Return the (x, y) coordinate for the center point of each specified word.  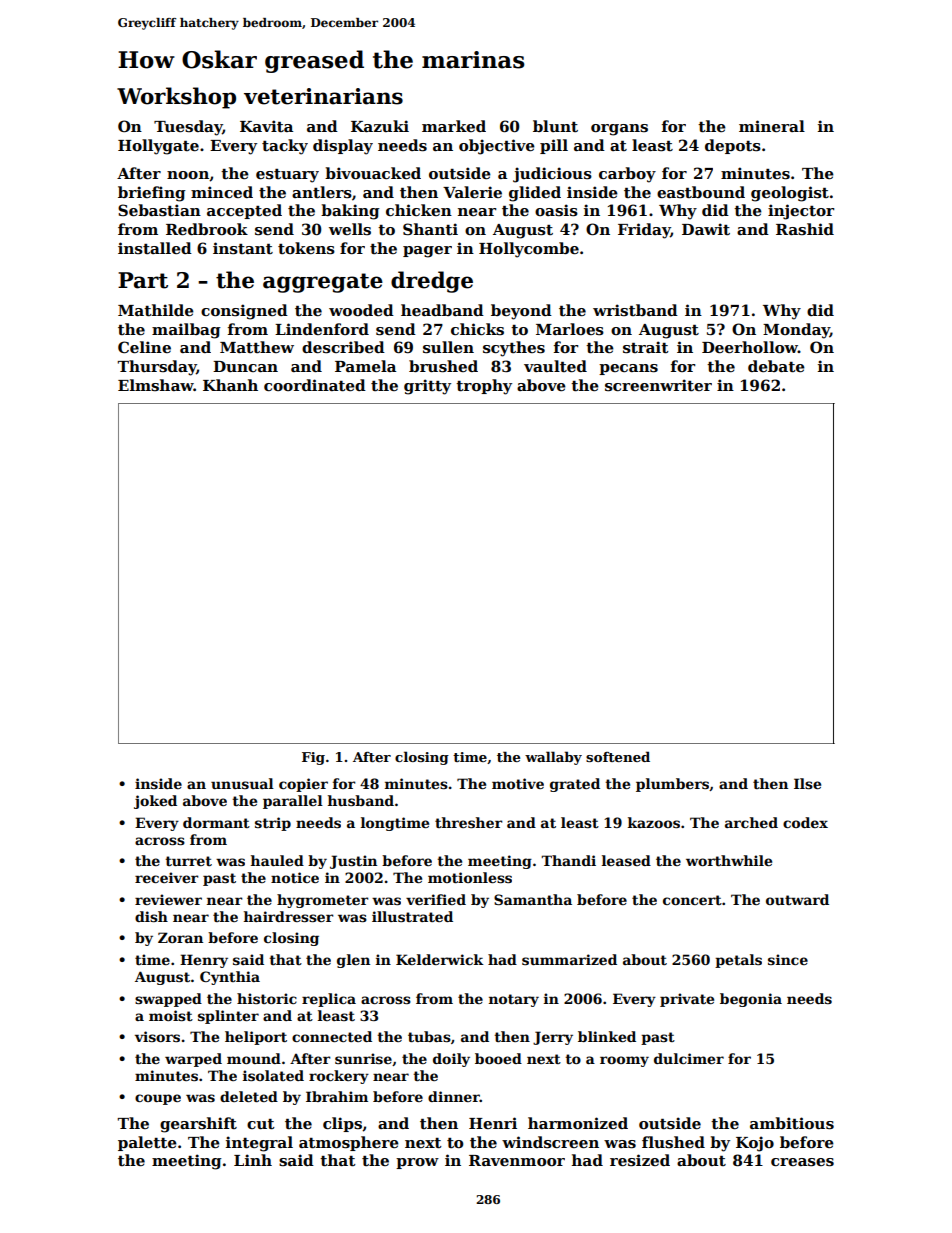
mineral (772, 126)
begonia (751, 1000)
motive (518, 783)
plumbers (672, 785)
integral (259, 1144)
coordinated (315, 385)
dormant (216, 822)
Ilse (807, 783)
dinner (454, 1096)
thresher (469, 822)
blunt (555, 126)
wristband (635, 310)
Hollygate (158, 147)
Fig (313, 758)
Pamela (365, 366)
